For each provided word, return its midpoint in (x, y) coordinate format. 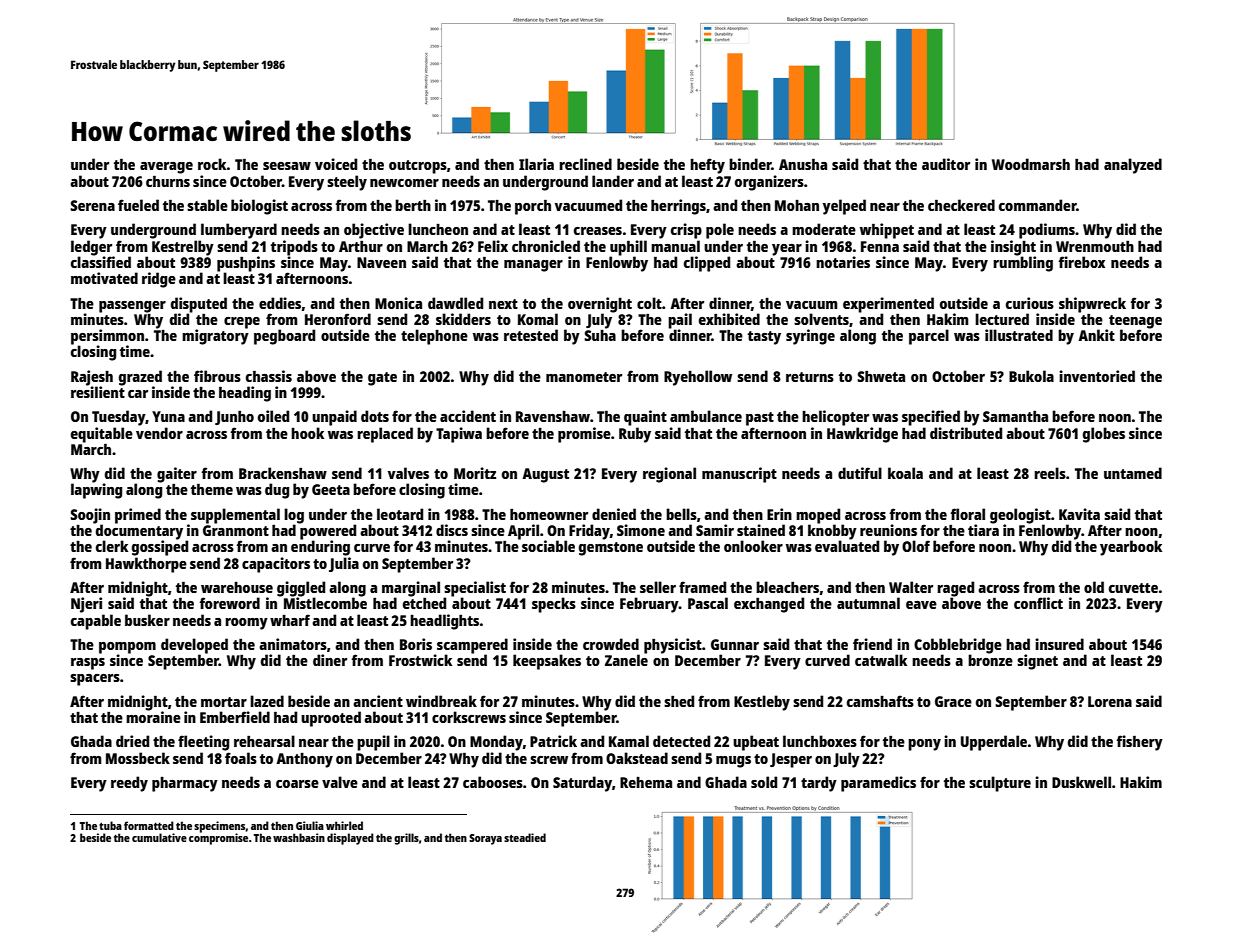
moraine (153, 717)
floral (968, 514)
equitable (102, 435)
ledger (91, 248)
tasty (764, 338)
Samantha (1015, 416)
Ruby (635, 435)
